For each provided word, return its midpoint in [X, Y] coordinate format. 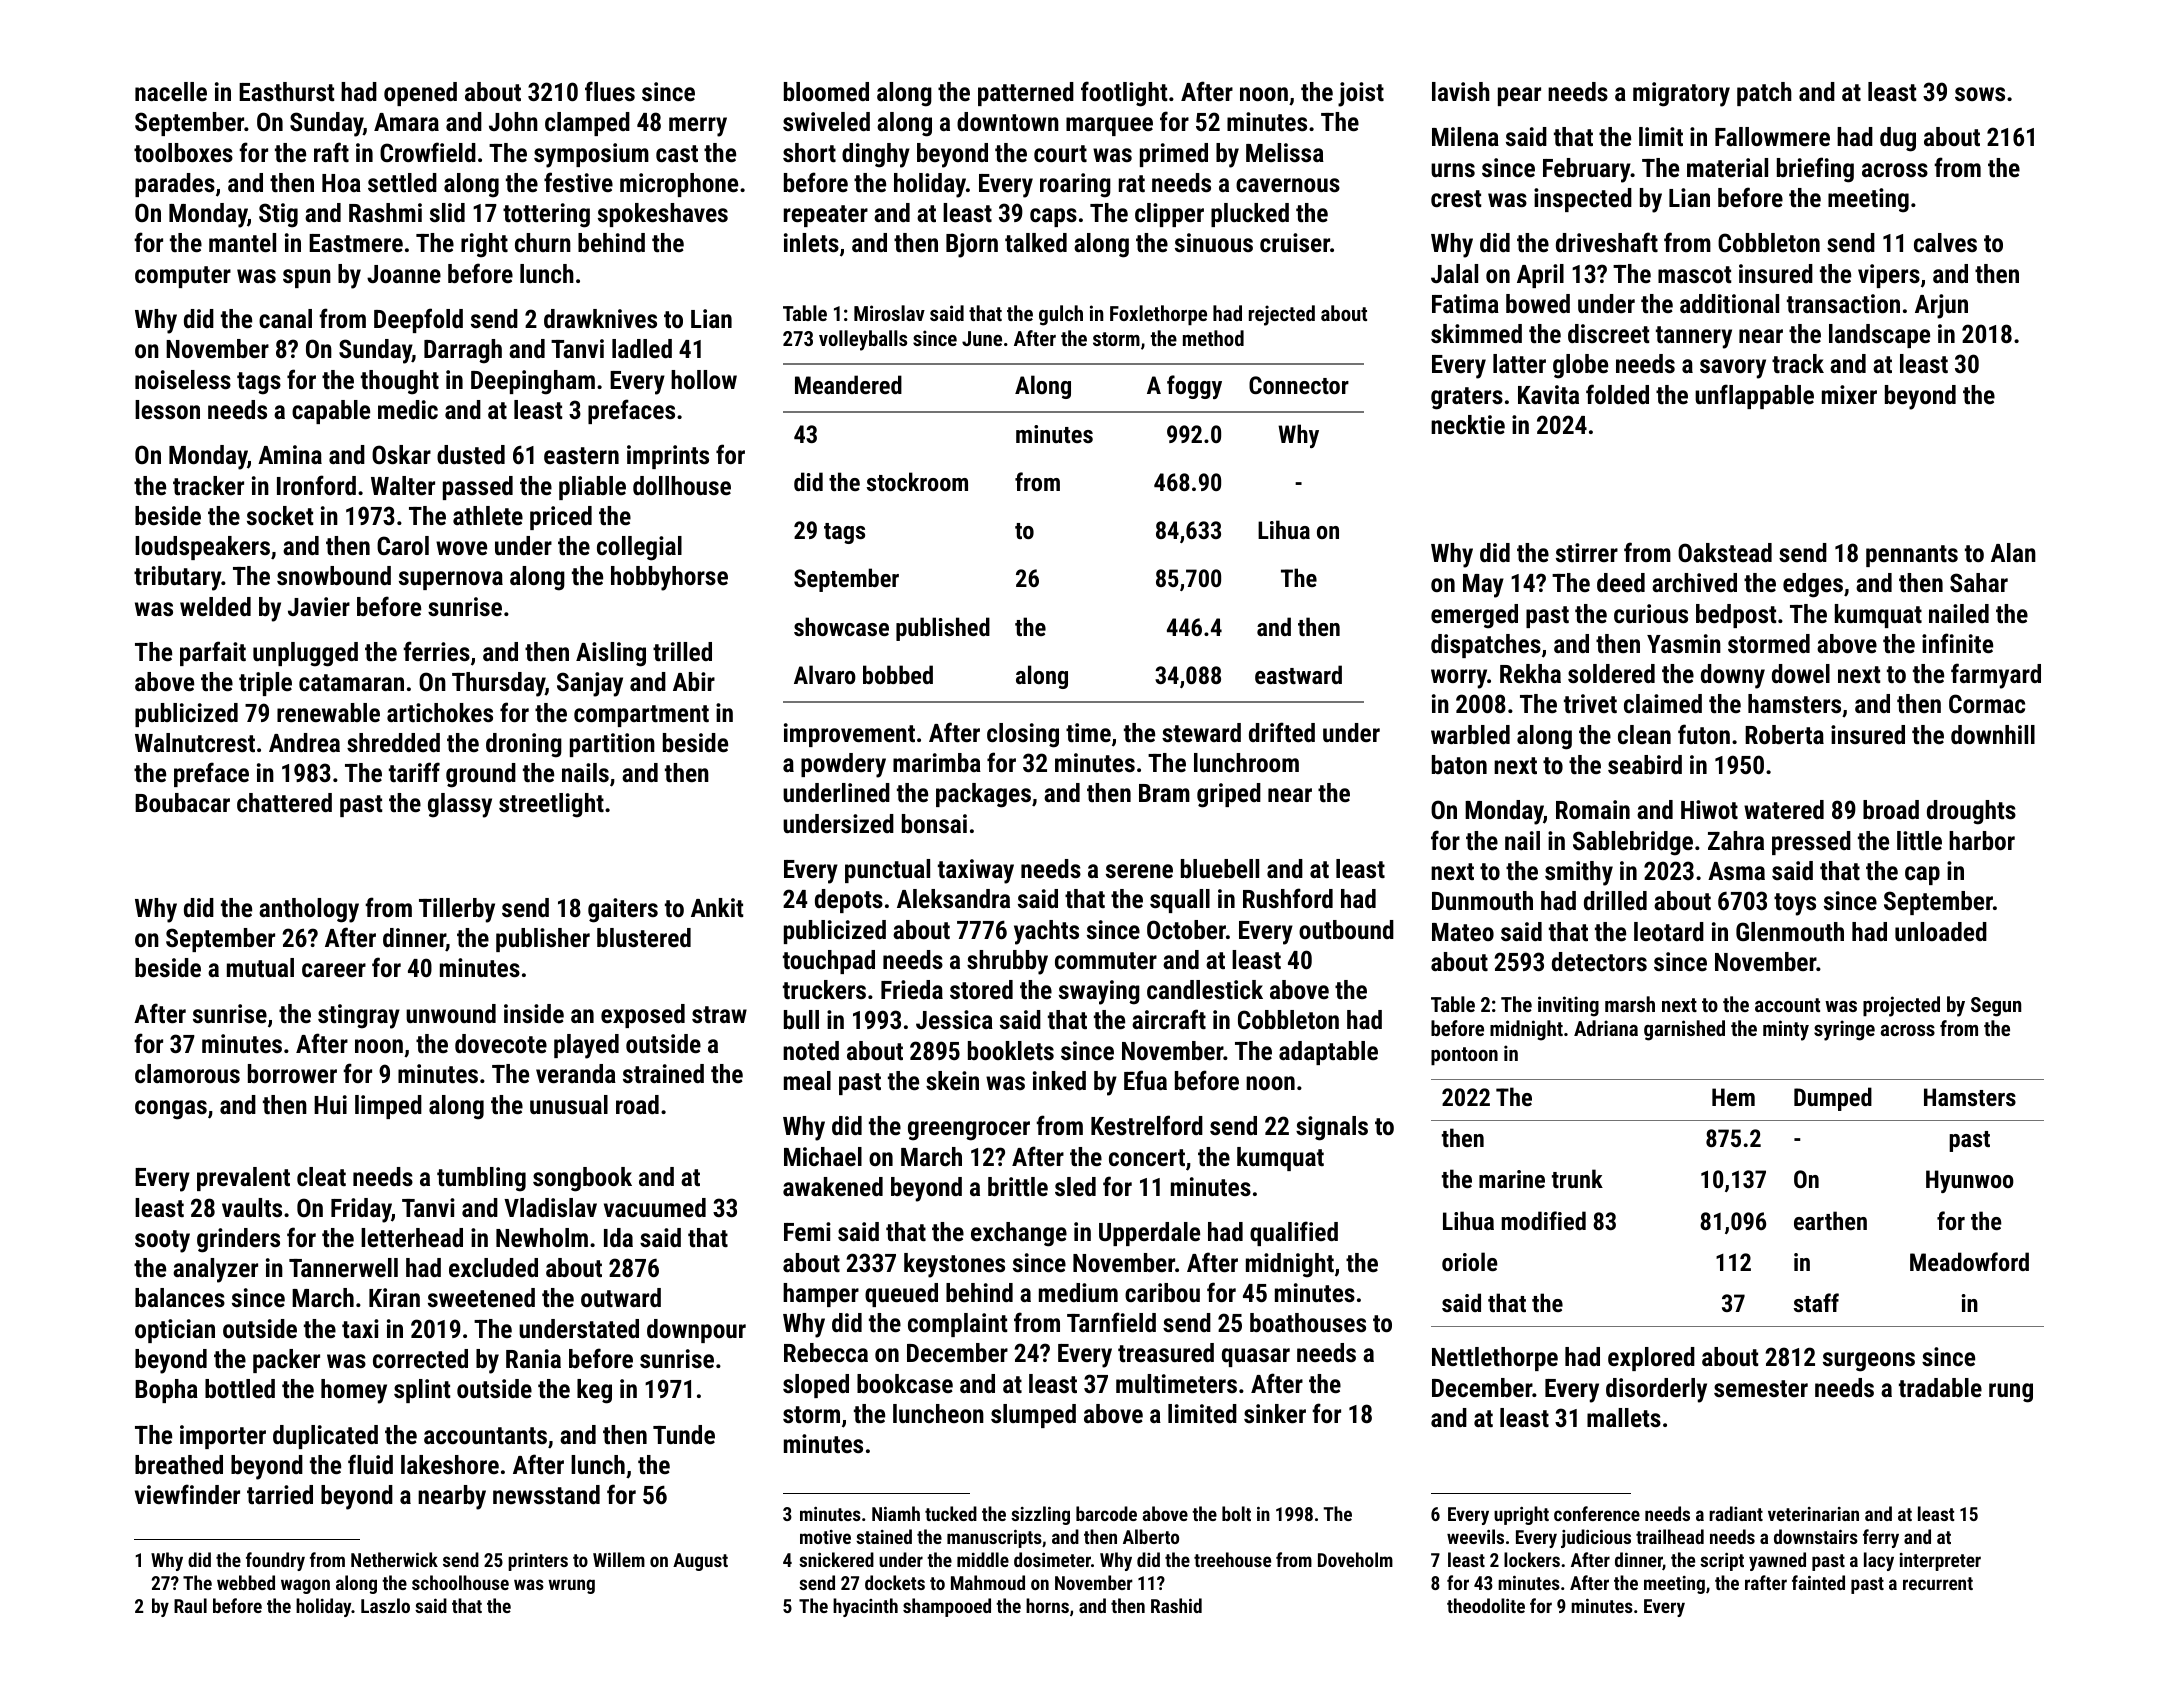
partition [612, 745]
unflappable [1754, 396]
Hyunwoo [1970, 1181]
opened [420, 94]
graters [1467, 398]
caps [1053, 217]
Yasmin [1684, 643]
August [700, 1562]
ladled [642, 348]
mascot [1694, 274]
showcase [841, 626]
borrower [292, 1073]
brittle [1018, 1186]
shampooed [947, 1607]
